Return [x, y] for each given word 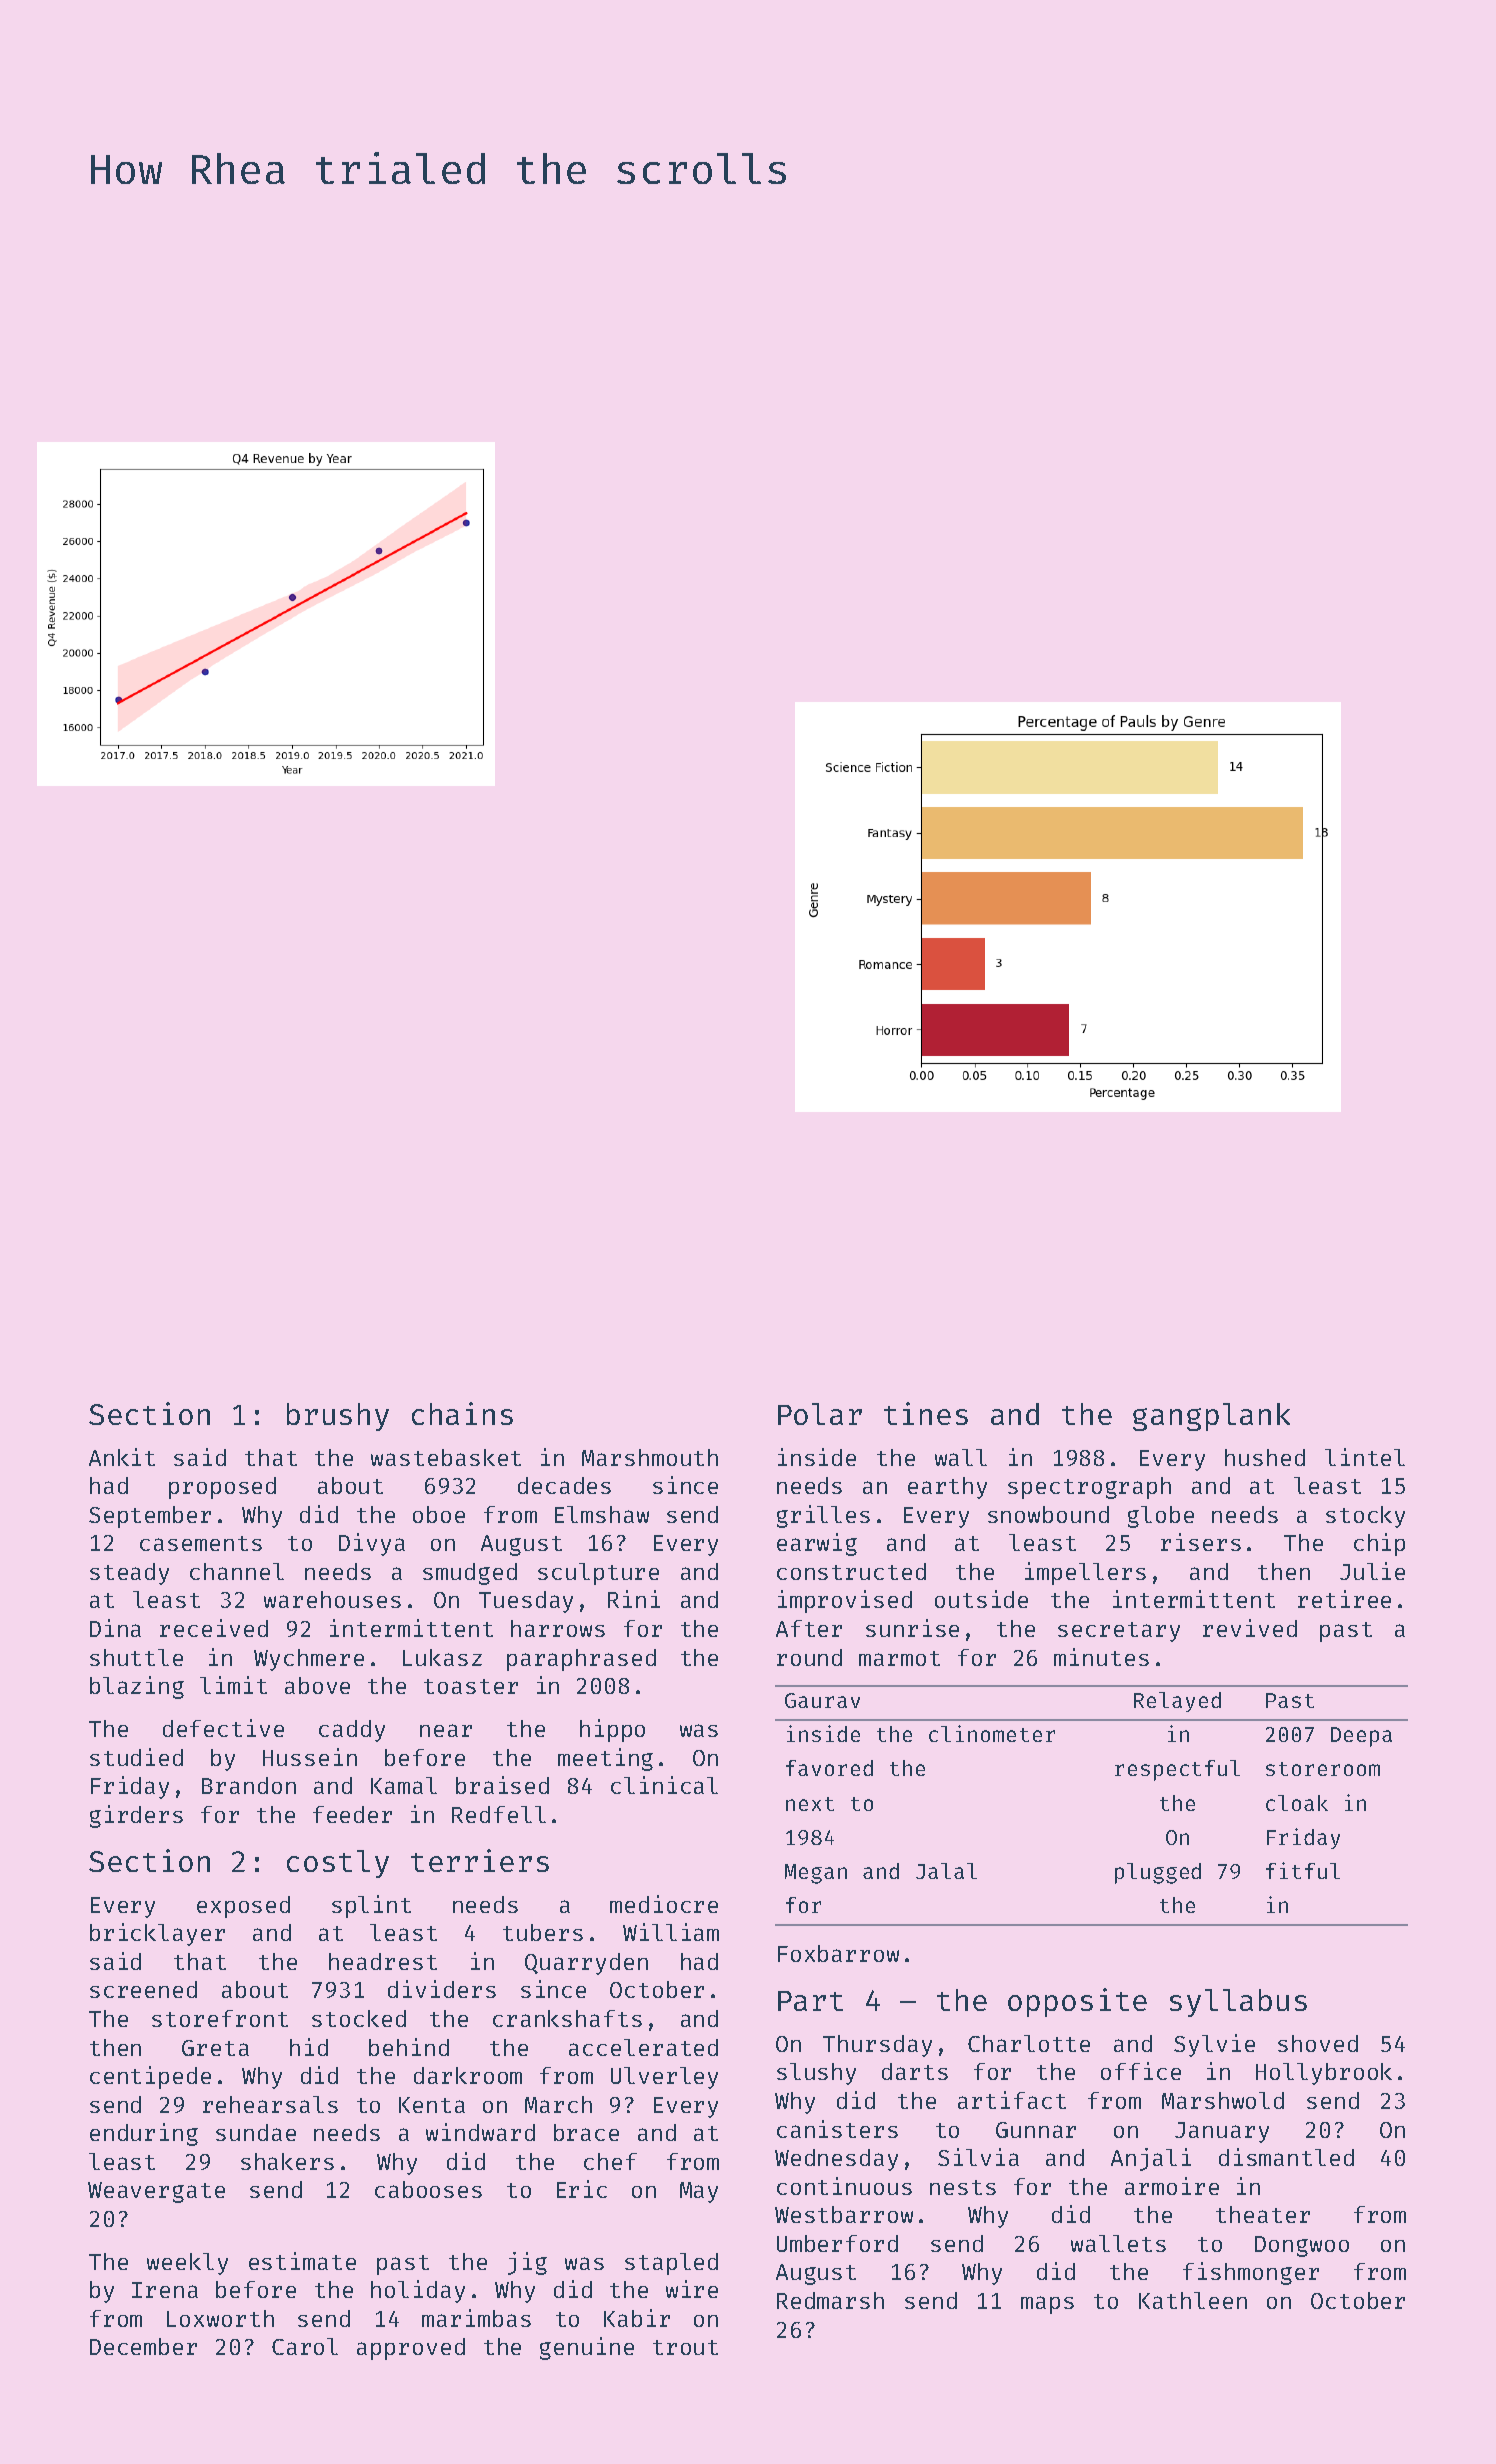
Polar [820, 1414]
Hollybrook [1324, 2074]
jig [527, 2263]
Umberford [837, 2243]
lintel [1365, 1457]
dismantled [1286, 2157]
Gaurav [822, 1700]
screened [143, 1989]
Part [810, 2001]
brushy [338, 1417]
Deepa [1361, 1737]
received [214, 1628]
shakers [287, 2161]
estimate [302, 2261]
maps [1047, 2305]
